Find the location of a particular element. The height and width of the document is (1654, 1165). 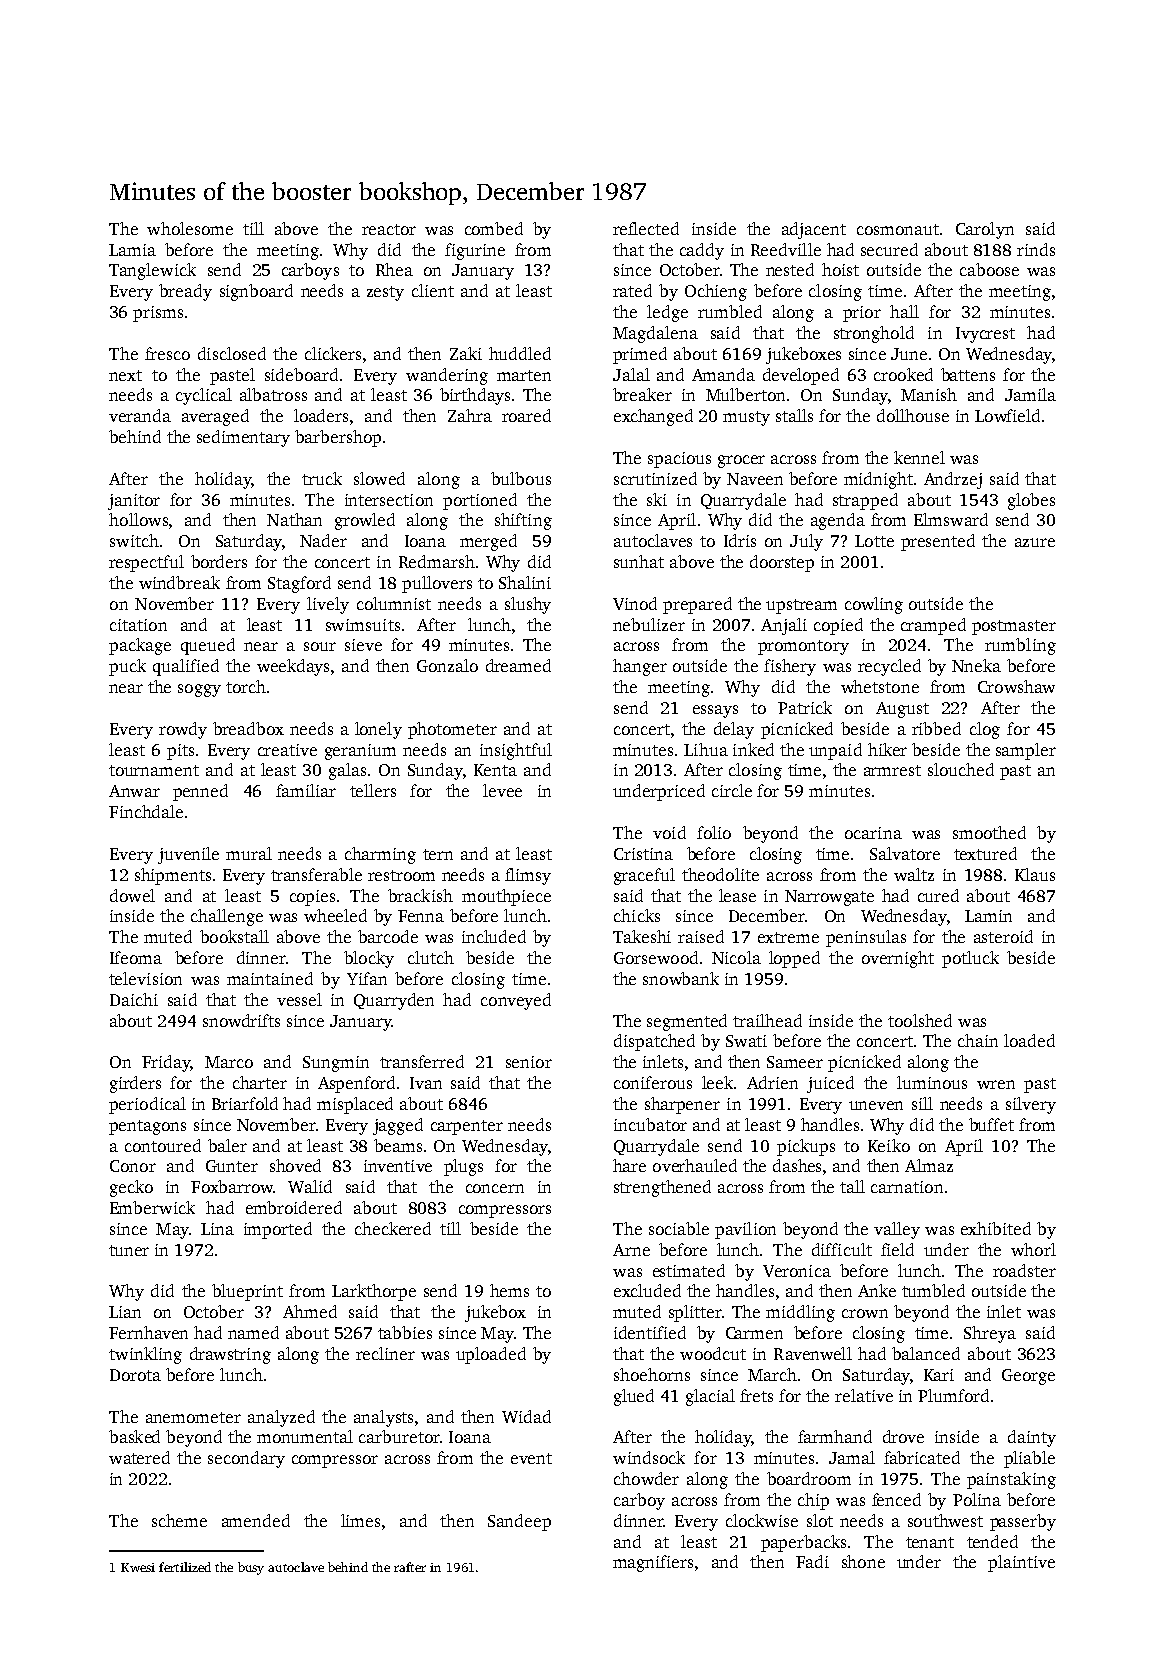

nested is located at coordinates (790, 269).
